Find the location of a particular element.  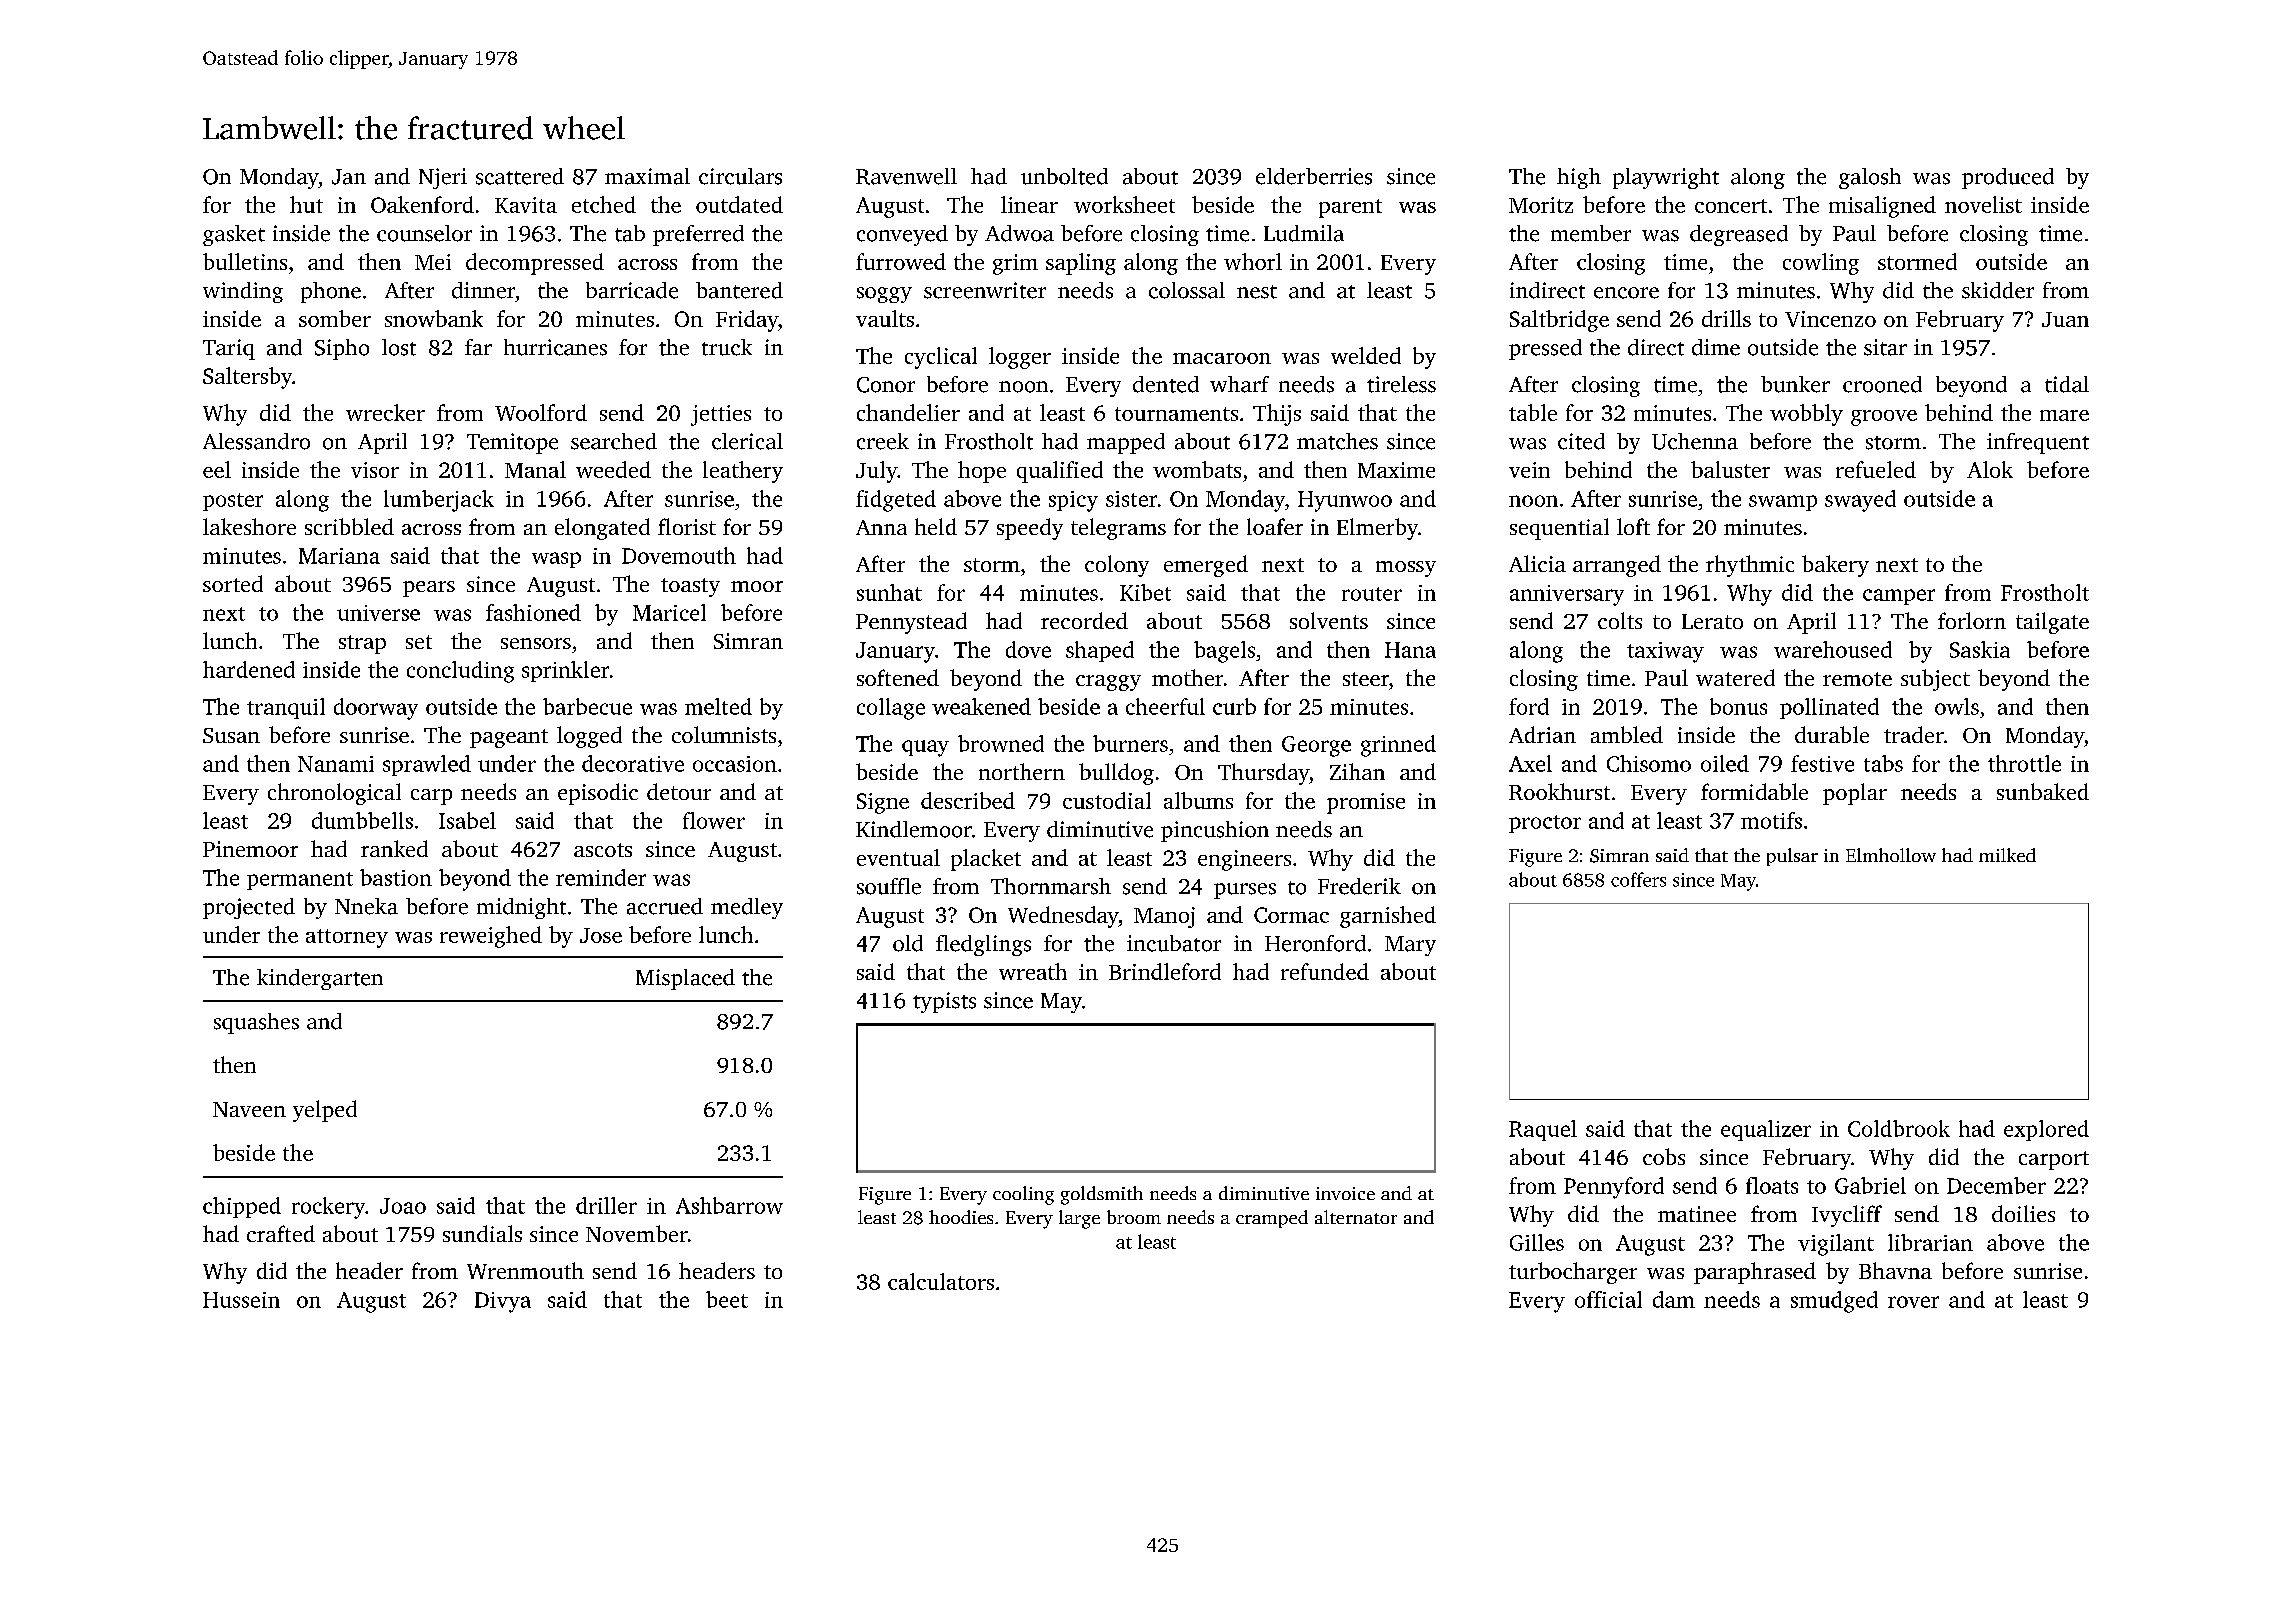

typists is located at coordinates (944, 1002).
